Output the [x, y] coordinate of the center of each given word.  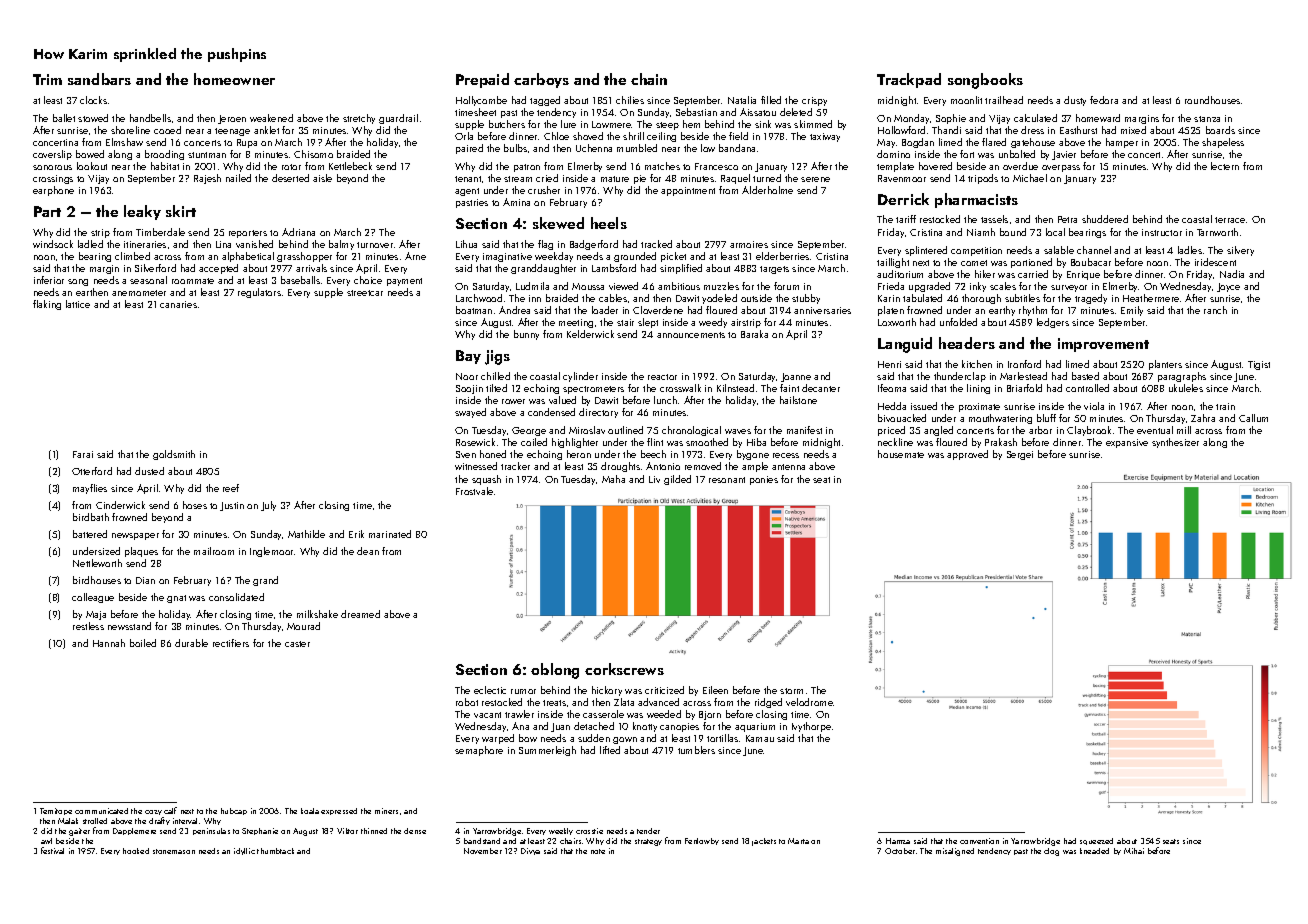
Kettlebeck [350, 166]
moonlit [966, 100]
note [598, 851]
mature [615, 179]
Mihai [1134, 851]
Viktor [347, 831]
